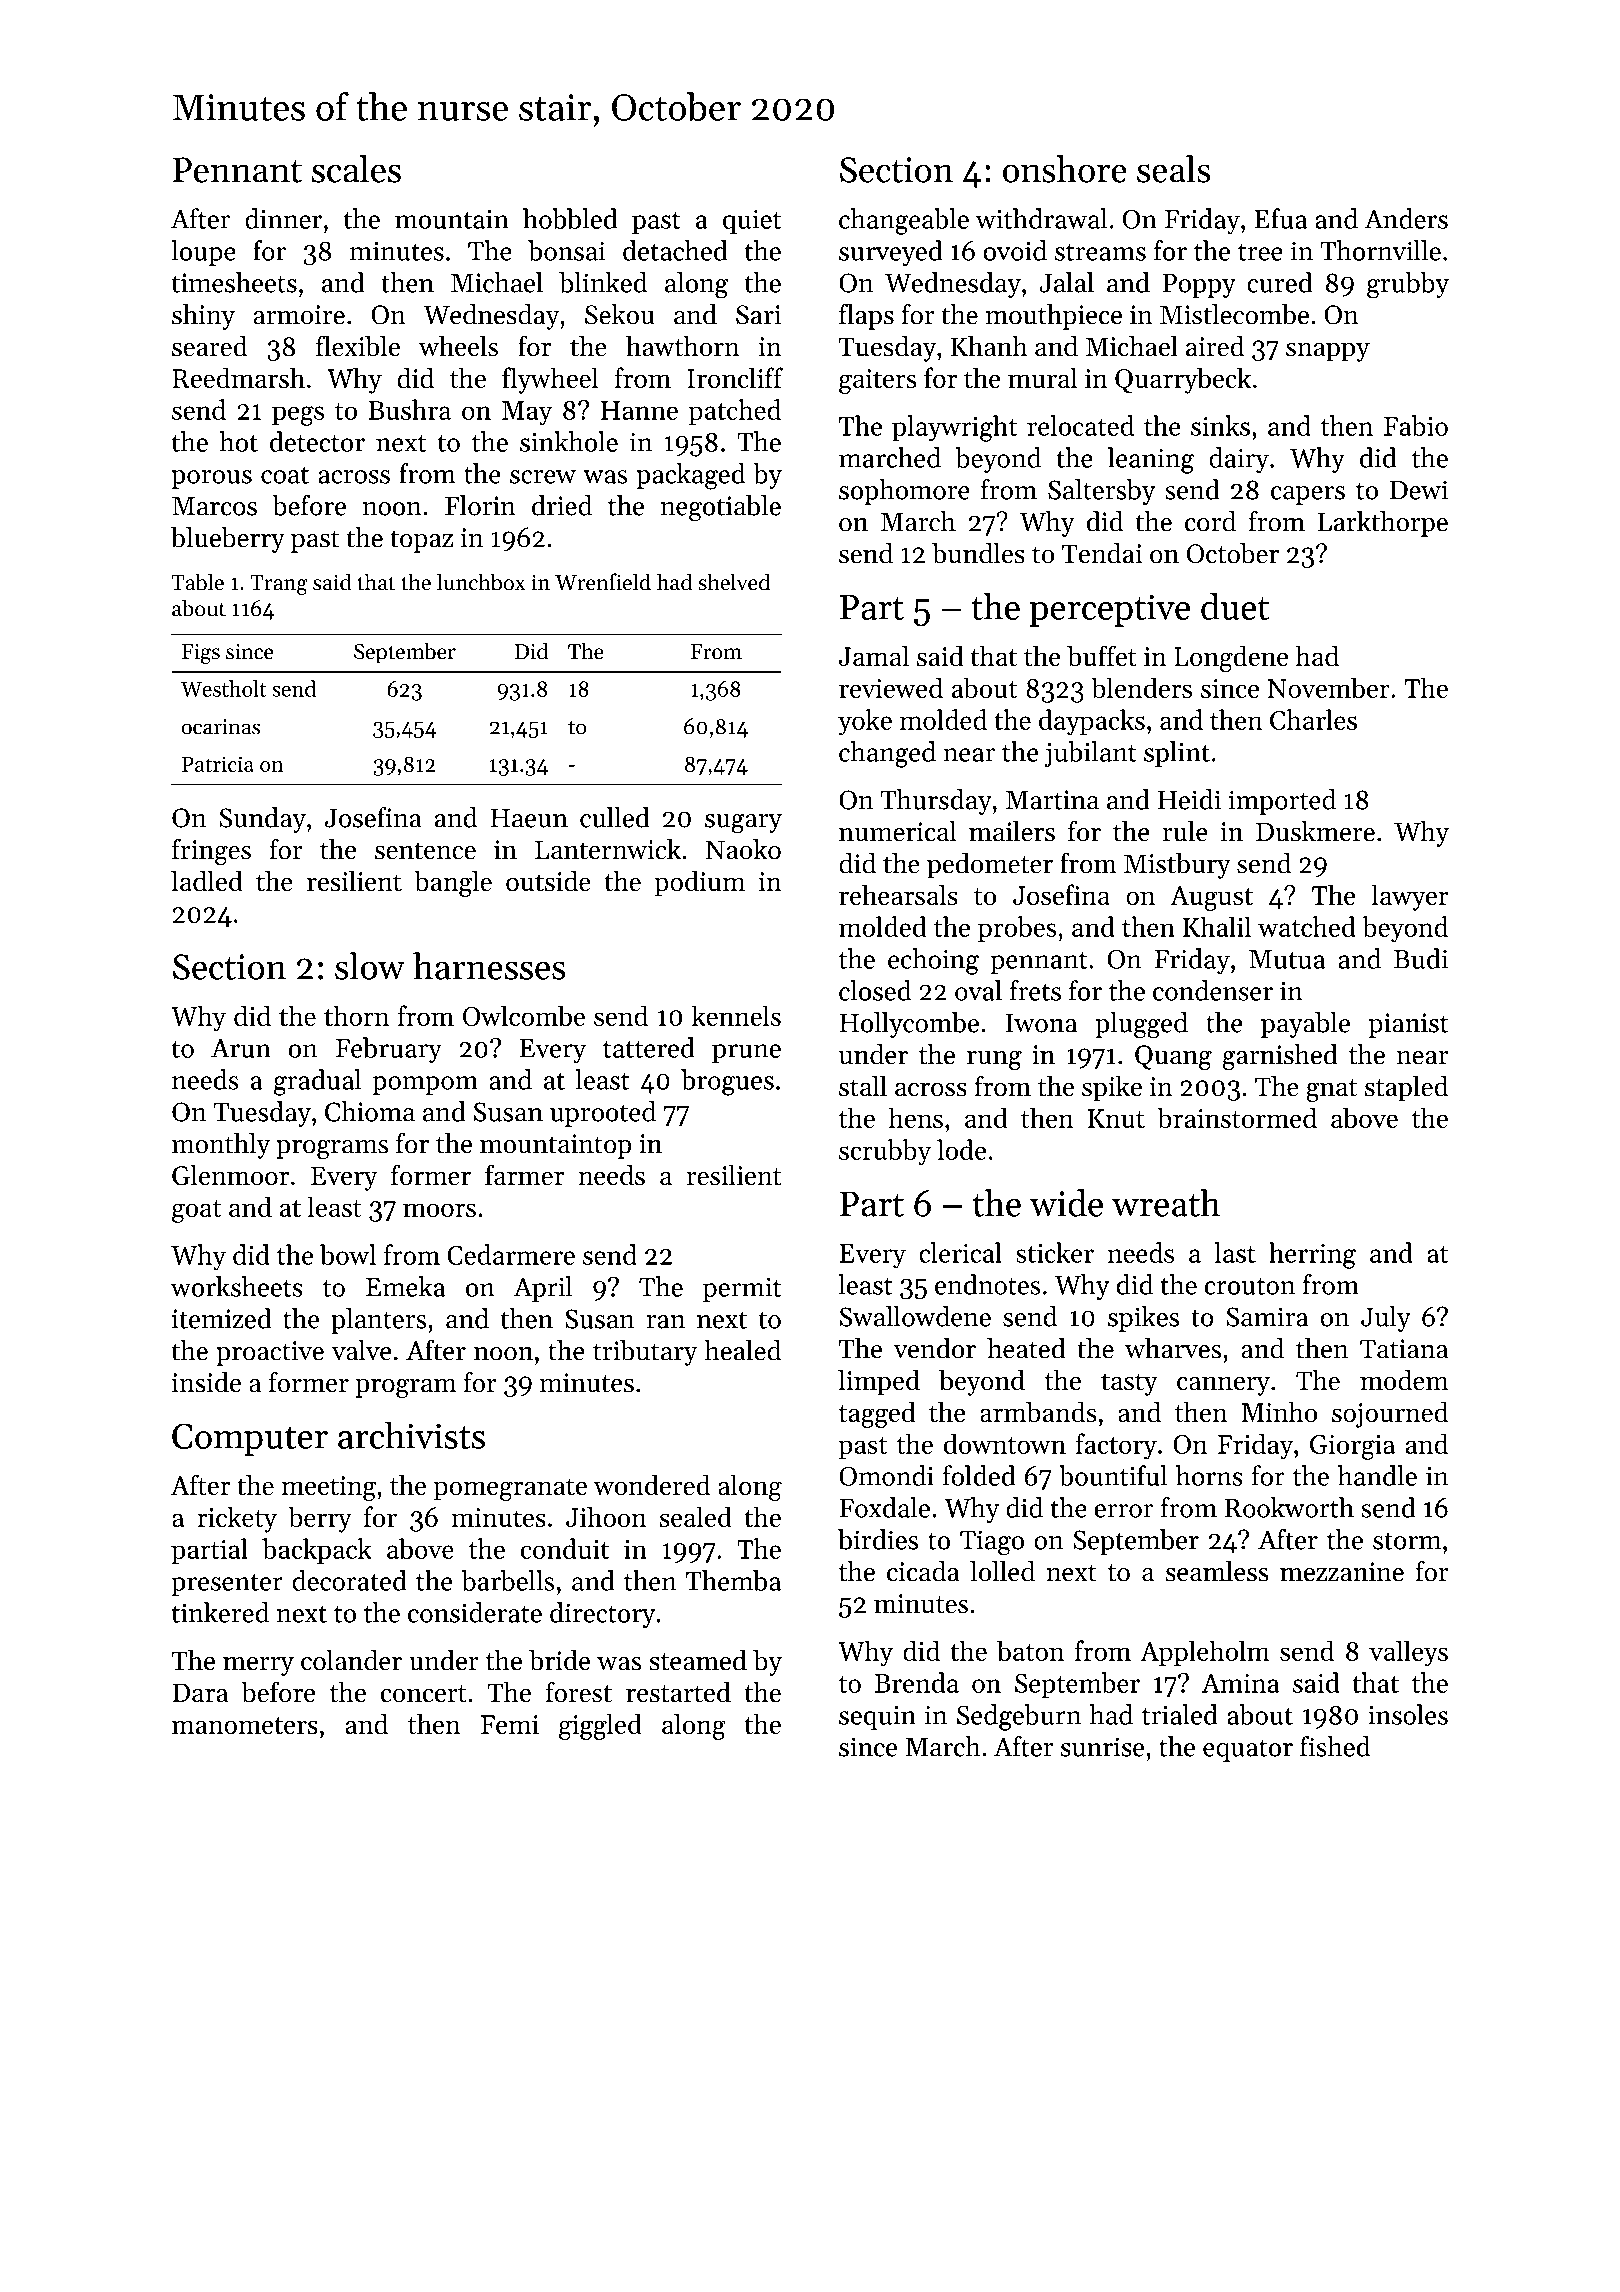  I want to click on quiet, so click(752, 222).
